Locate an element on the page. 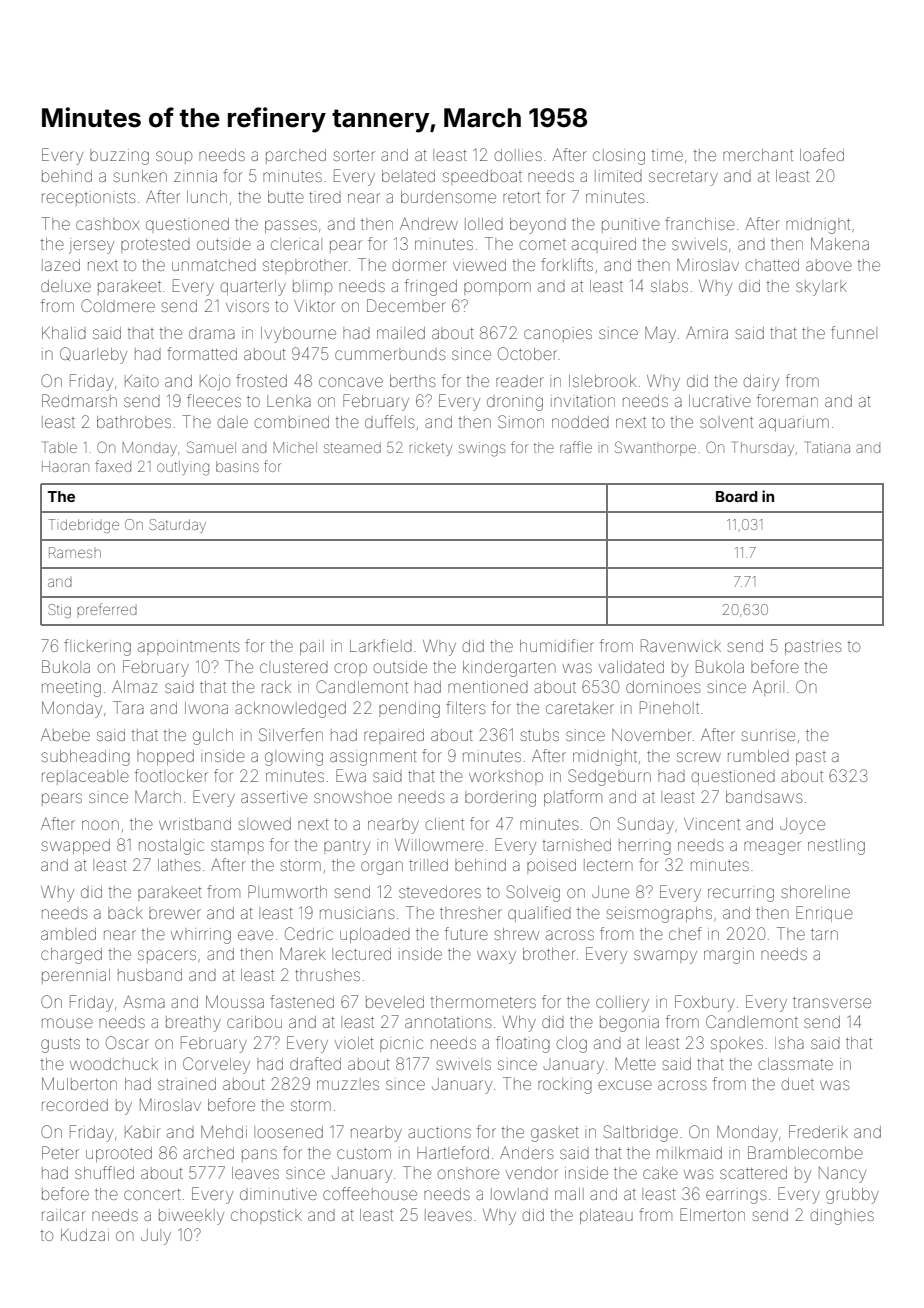 Image resolution: width=924 pixels, height=1308 pixels. Amira is located at coordinates (707, 333).
